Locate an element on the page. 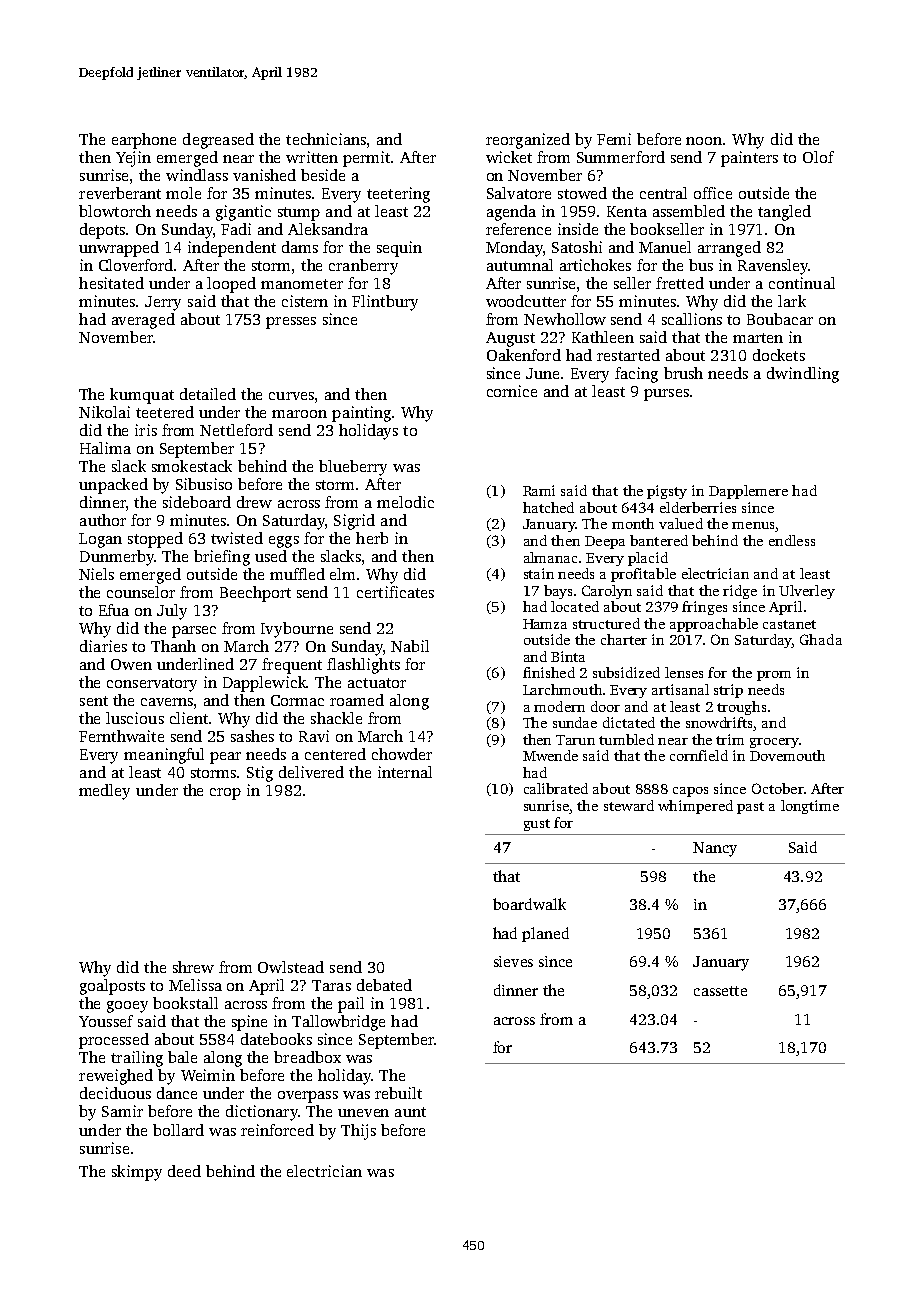  cassette is located at coordinates (720, 991).
